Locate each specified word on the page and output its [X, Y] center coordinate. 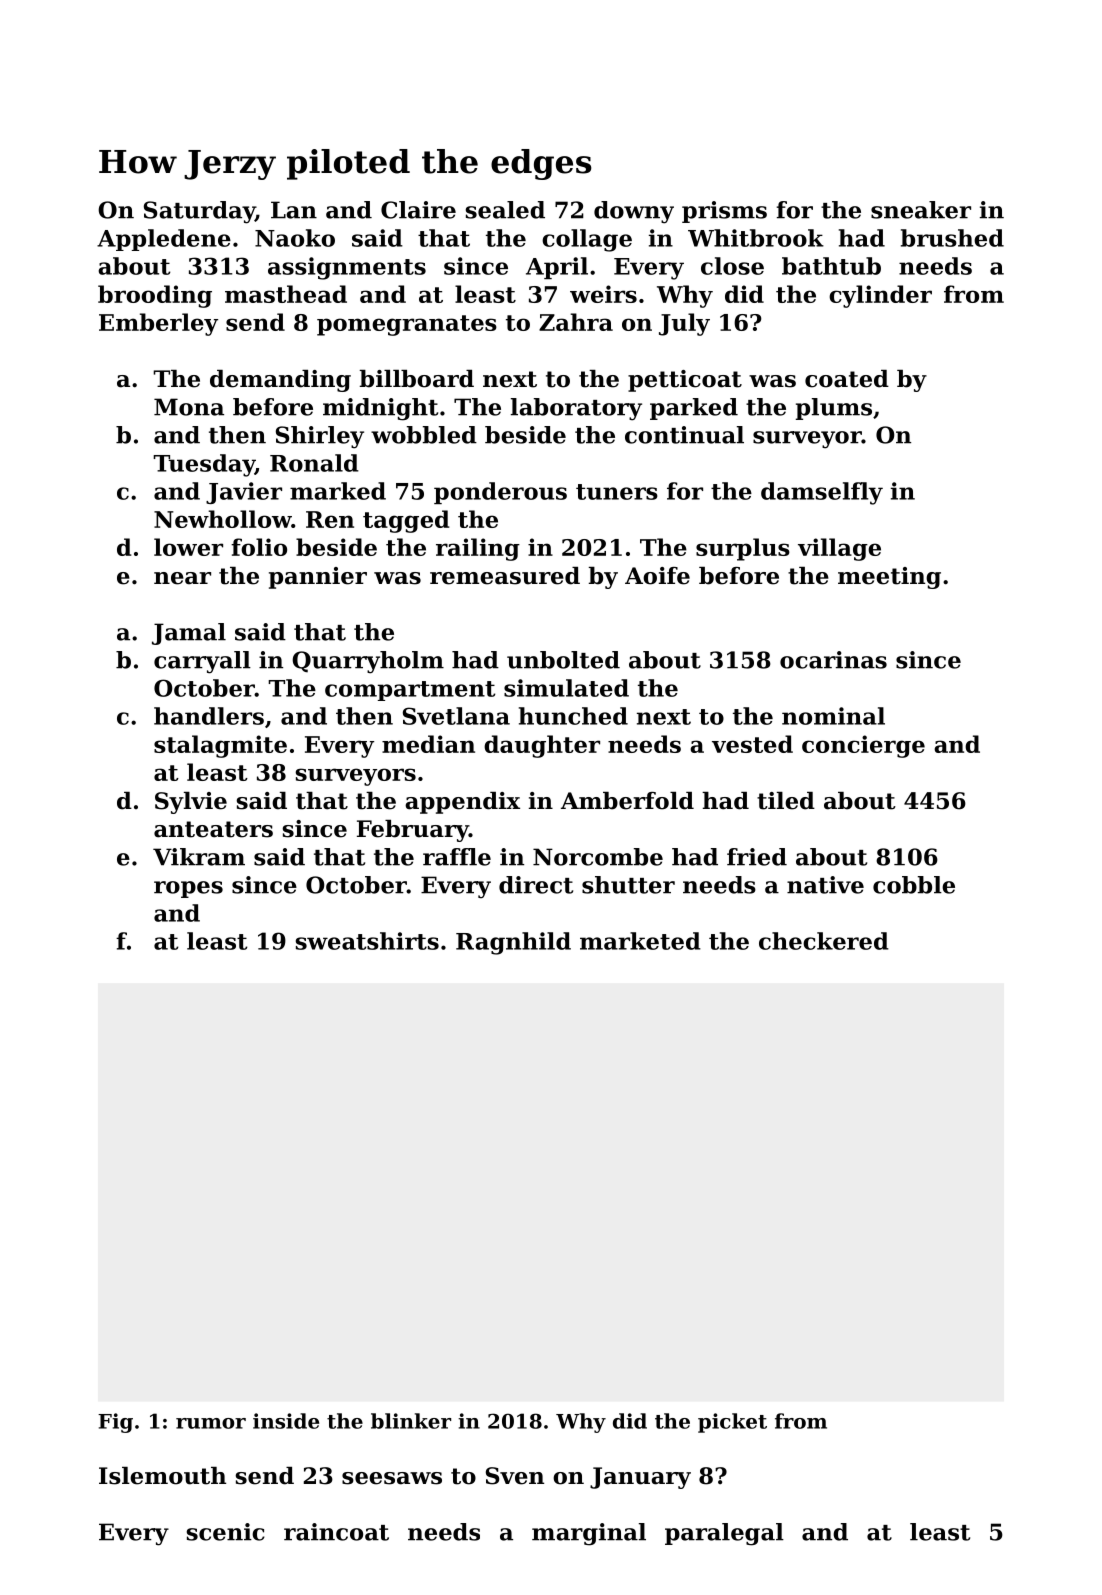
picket [732, 1423]
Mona [189, 407]
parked [694, 409]
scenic [226, 1532]
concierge [863, 746]
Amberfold [627, 801]
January [640, 1478]
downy [634, 212]
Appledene [164, 240]
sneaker [921, 210]
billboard [417, 379]
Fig [115, 1423]
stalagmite [220, 746]
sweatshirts [367, 941]
